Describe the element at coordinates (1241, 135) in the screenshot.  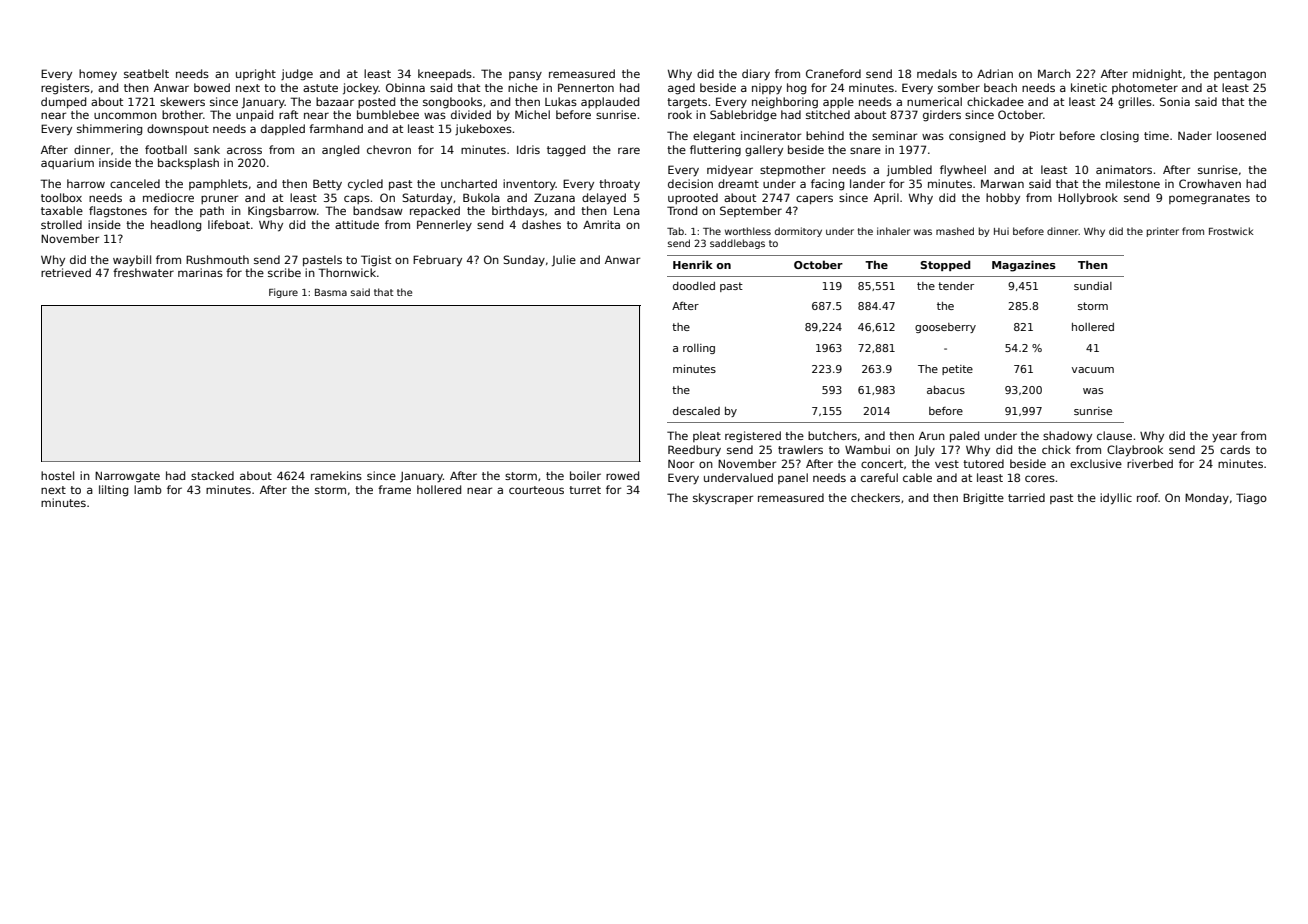
I see `loosened` at that location.
